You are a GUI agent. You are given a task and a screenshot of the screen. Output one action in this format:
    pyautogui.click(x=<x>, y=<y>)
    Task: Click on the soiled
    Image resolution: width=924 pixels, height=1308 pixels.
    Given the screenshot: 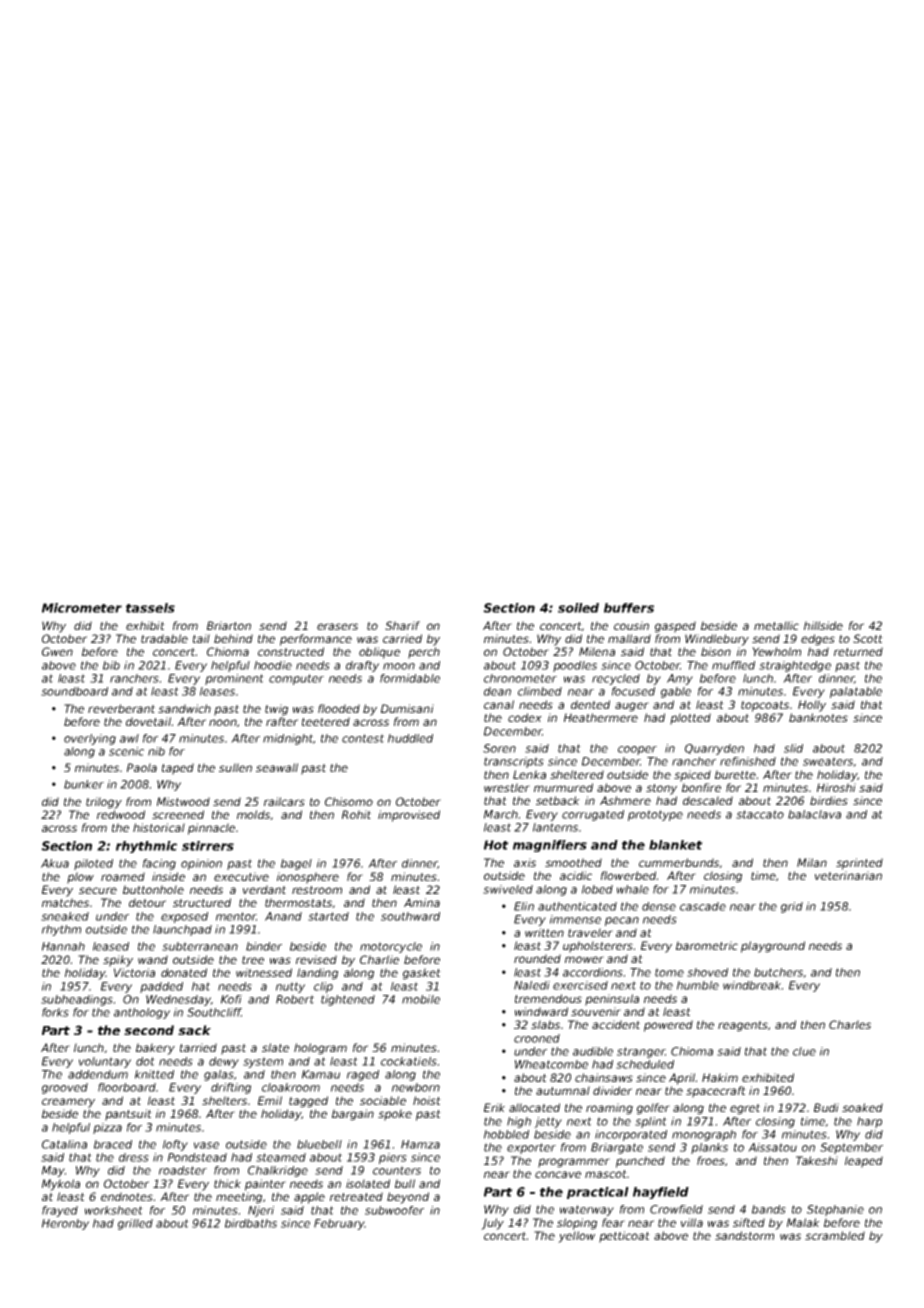 What is the action you would take?
    pyautogui.click(x=578, y=608)
